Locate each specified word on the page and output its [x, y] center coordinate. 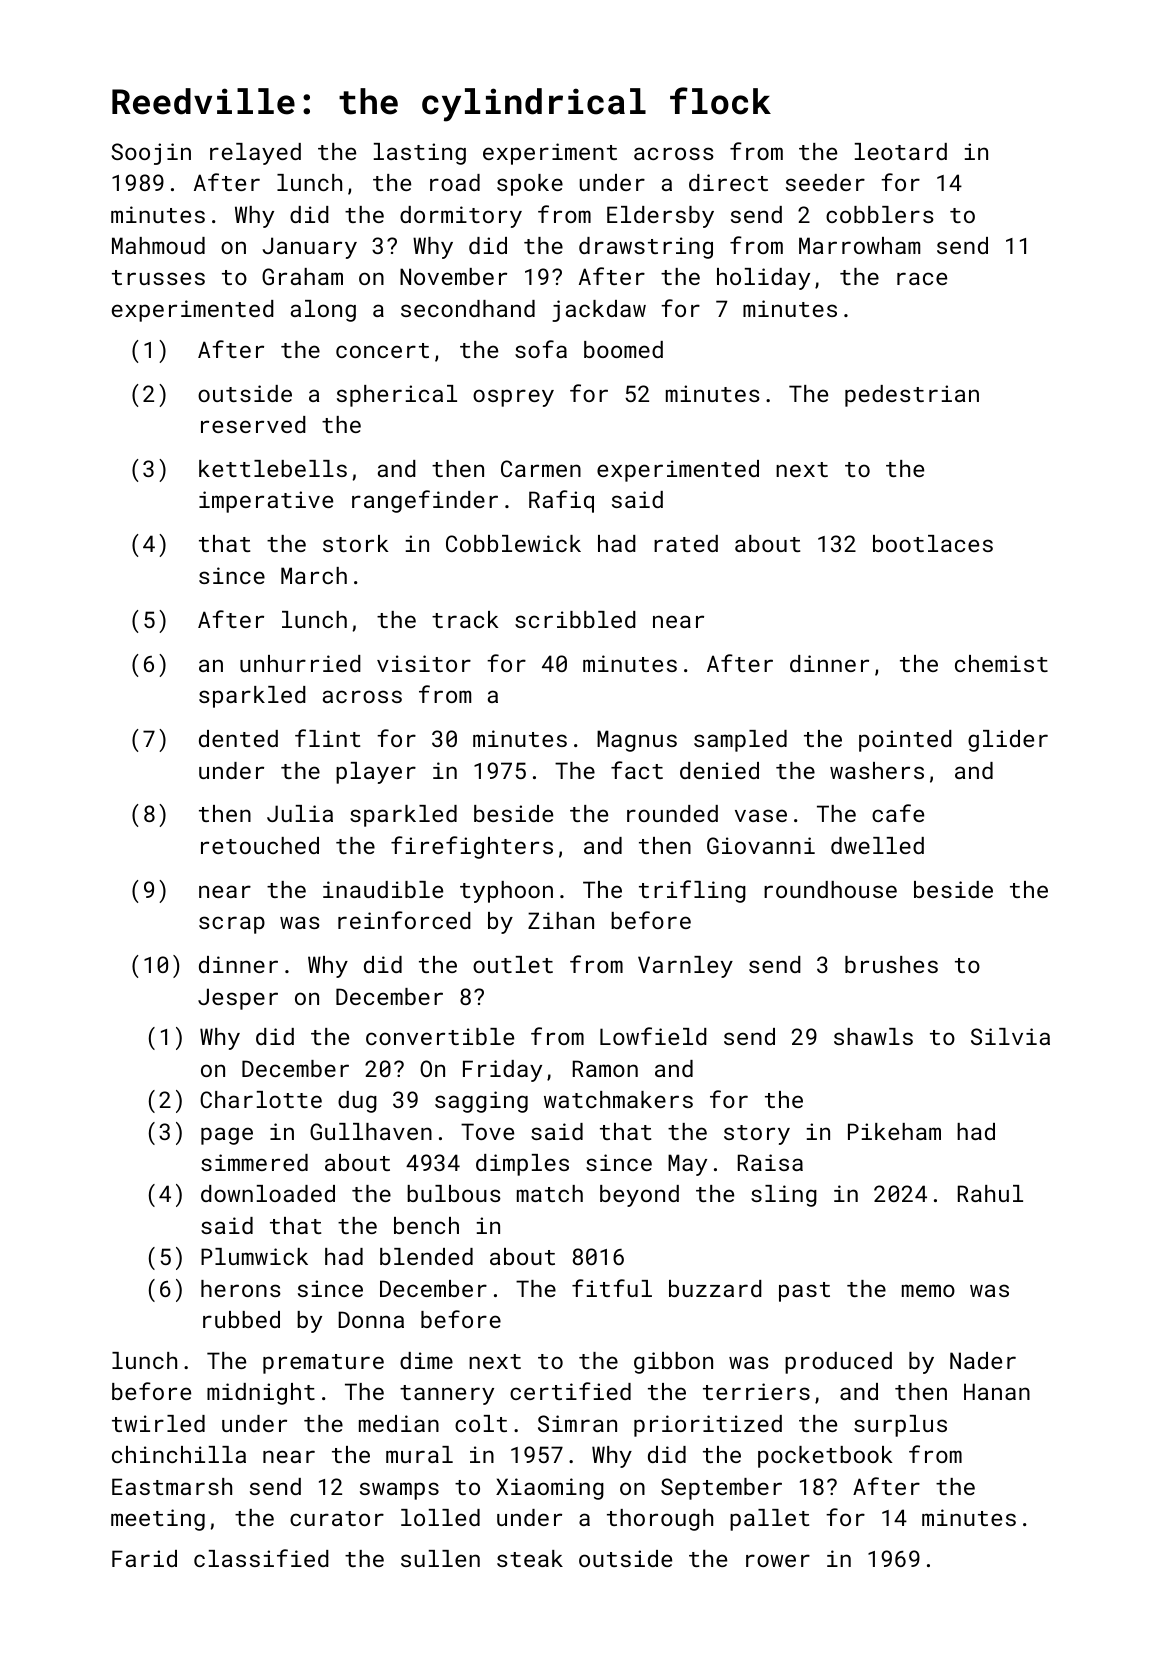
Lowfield [653, 1036]
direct [728, 182]
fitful [612, 1288]
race [922, 278]
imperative [266, 502]
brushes [891, 964]
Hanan [997, 1391]
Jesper [238, 999]
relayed [255, 154]
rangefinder [425, 501]
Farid [144, 1558]
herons [241, 1288]
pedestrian [912, 396]
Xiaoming [550, 1489]
